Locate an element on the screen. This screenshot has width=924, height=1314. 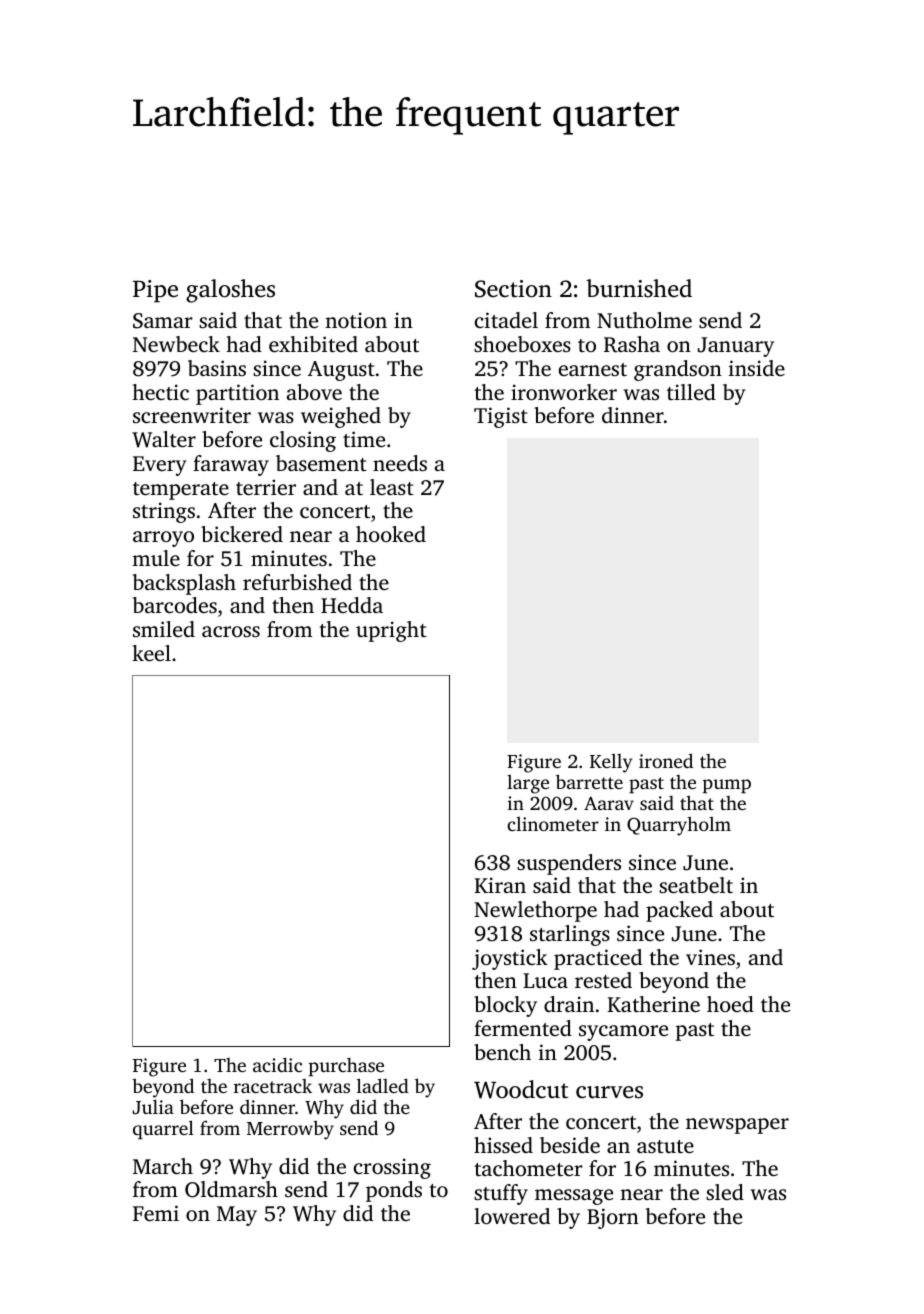
seatbelt is located at coordinates (696, 885).
